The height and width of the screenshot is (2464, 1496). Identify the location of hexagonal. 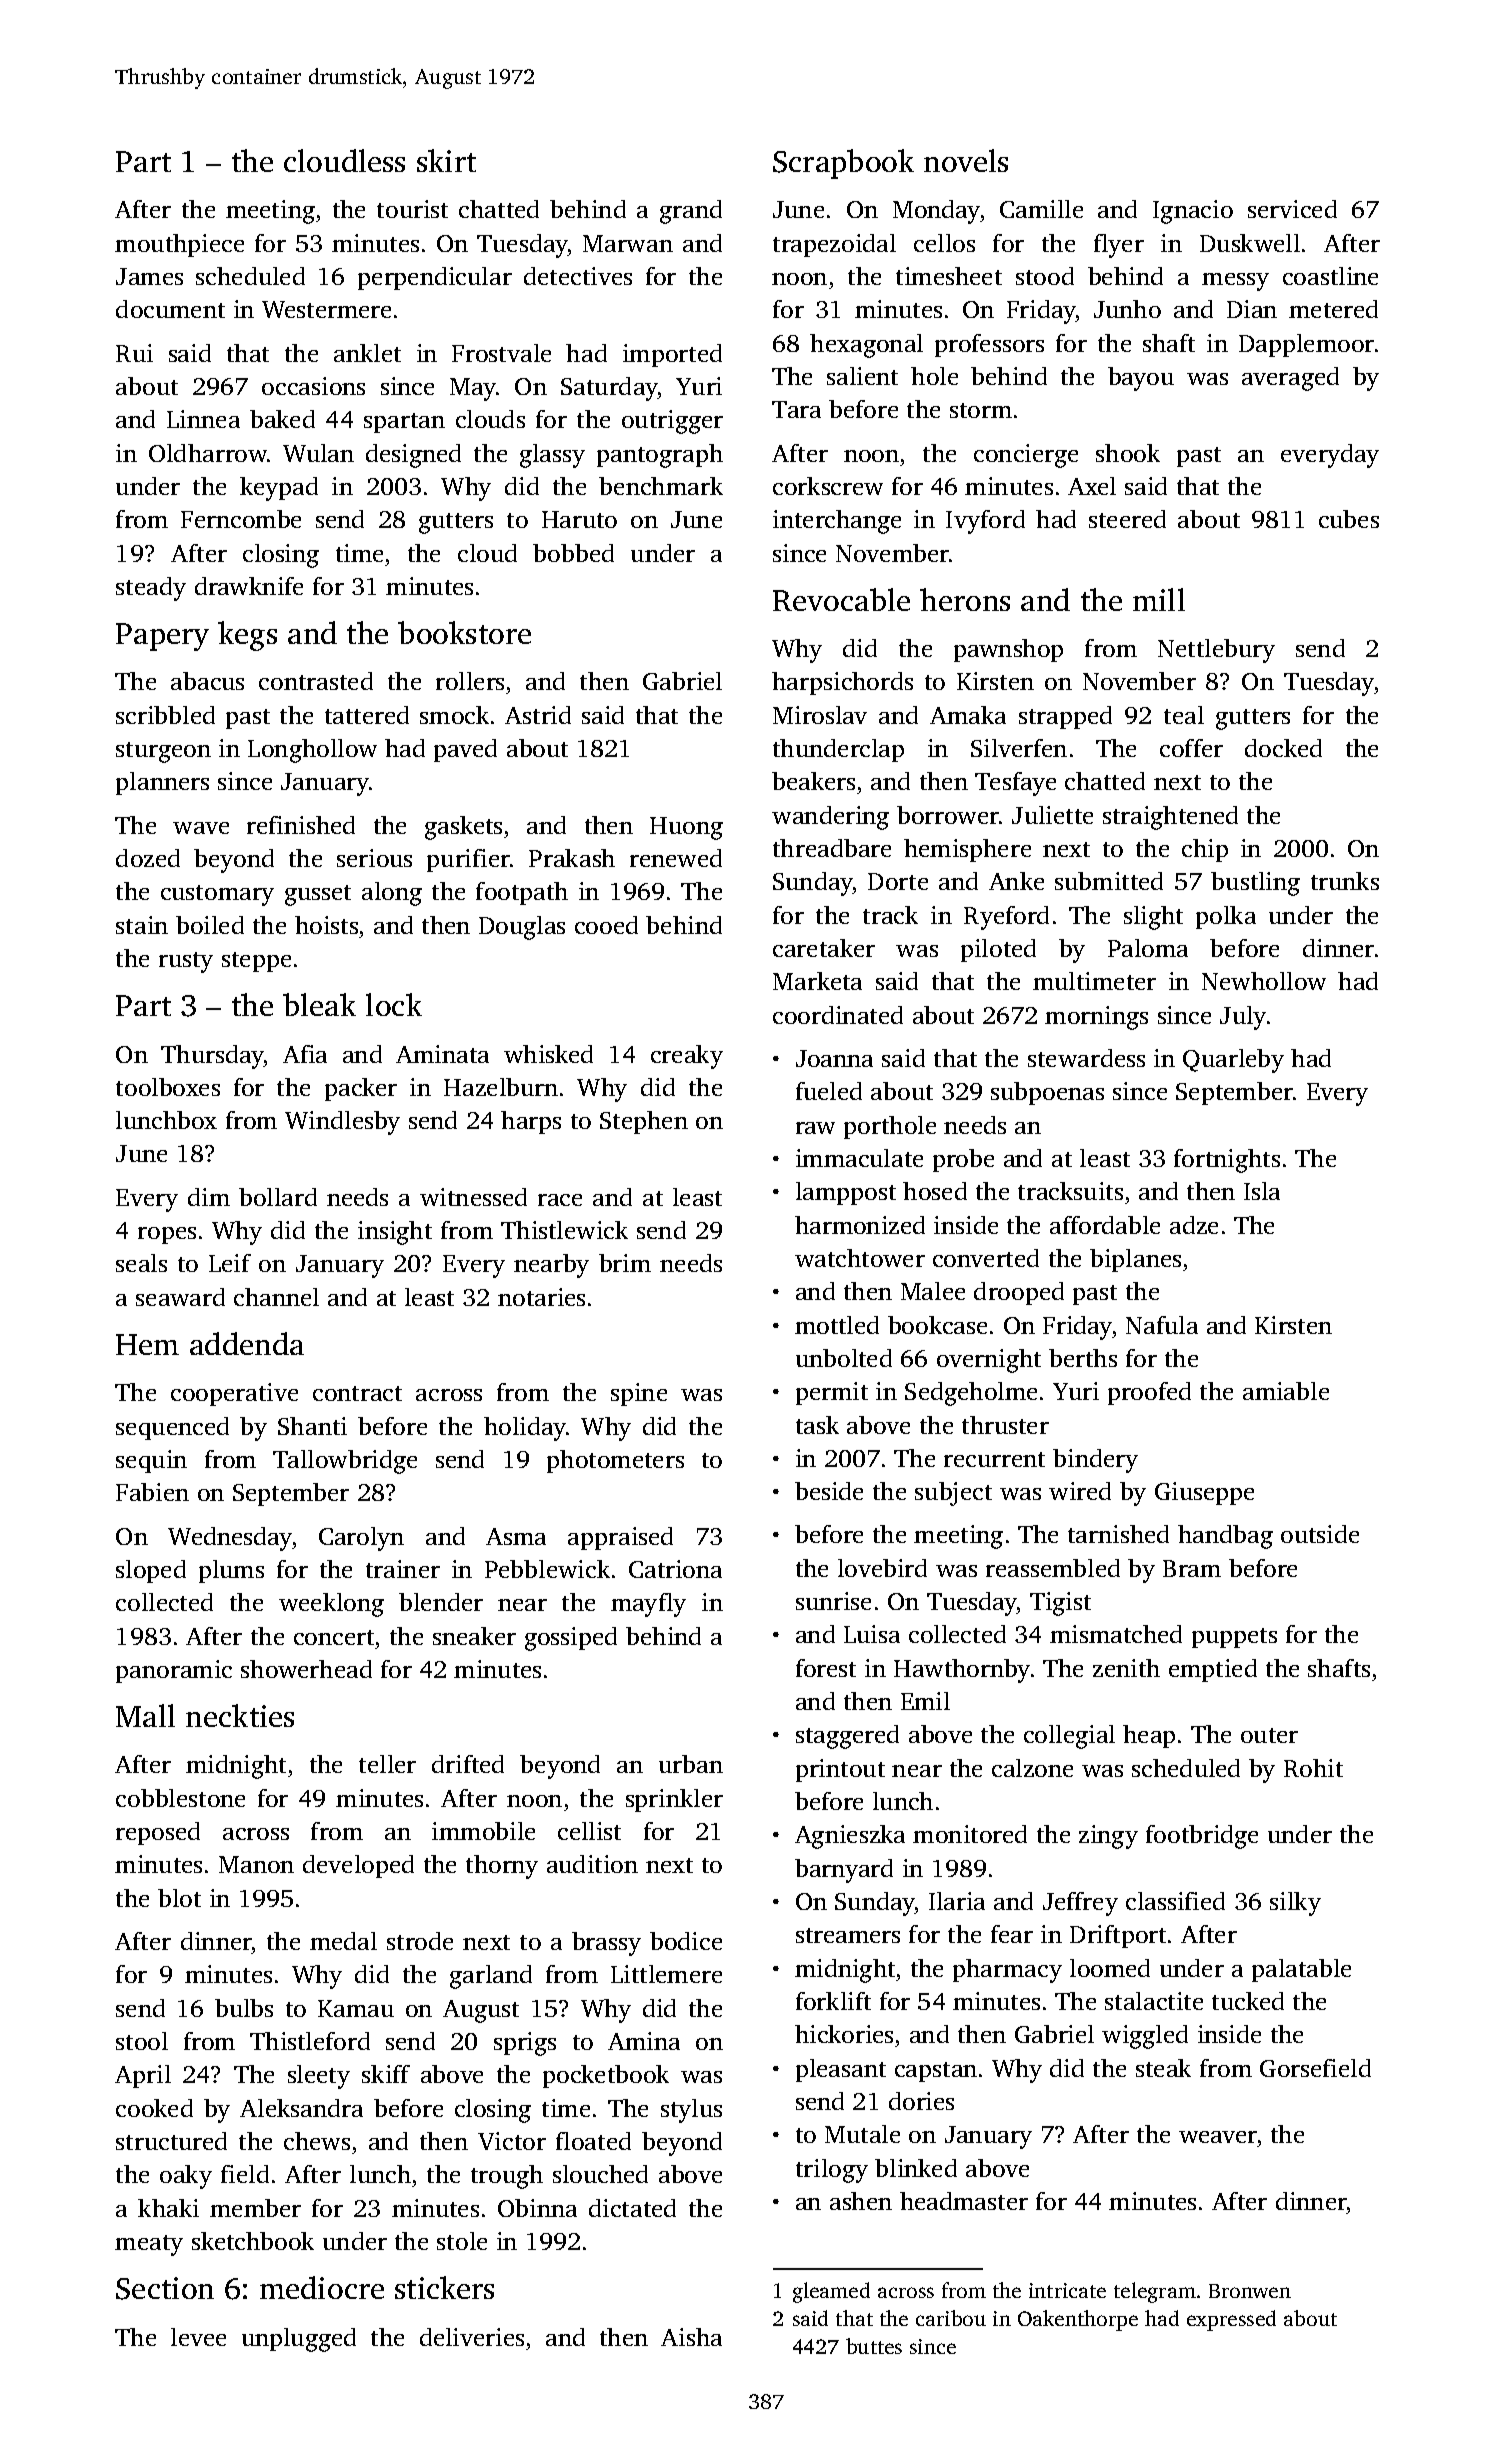
(866, 346).
